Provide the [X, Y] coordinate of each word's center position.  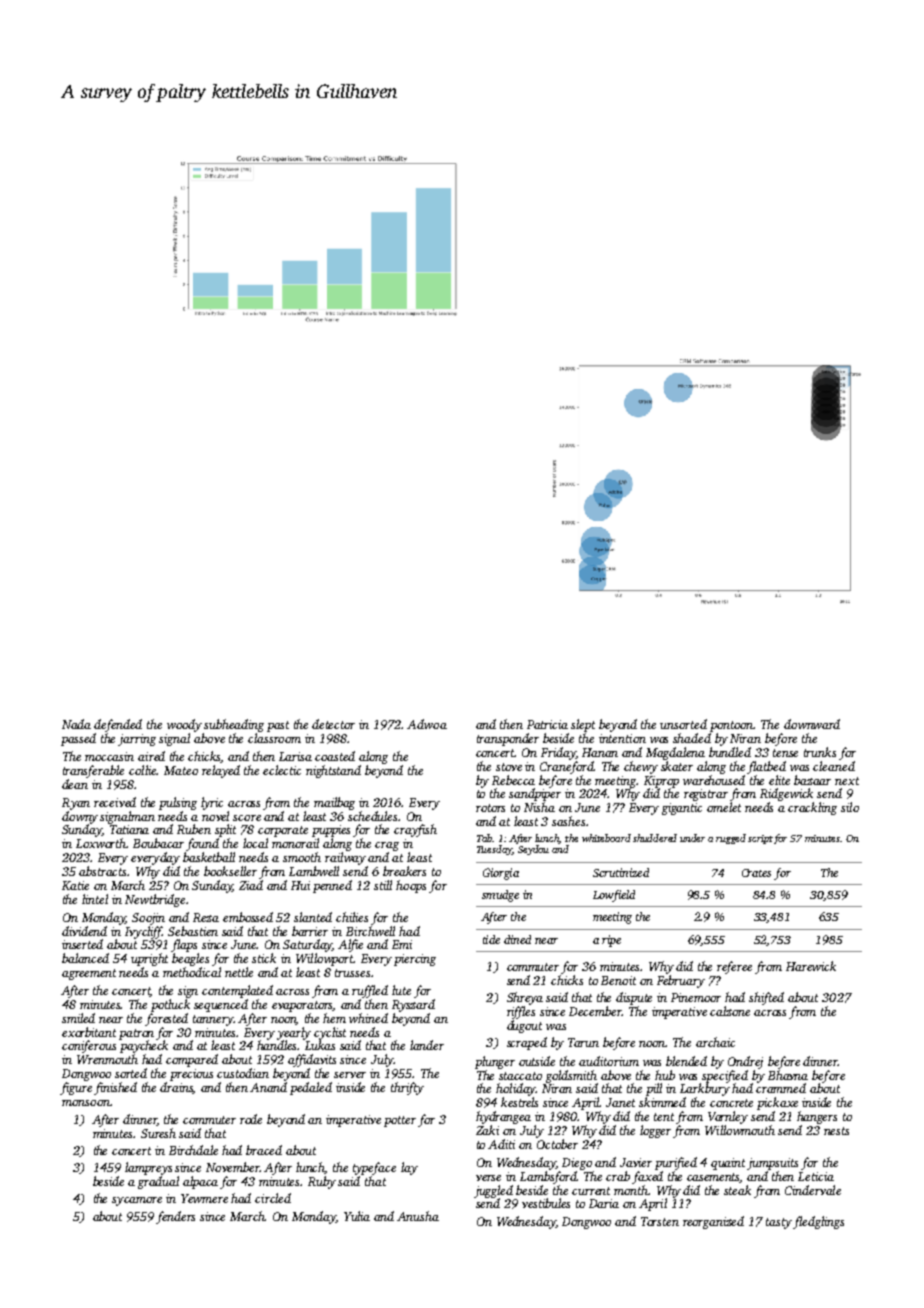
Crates [756, 873]
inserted [82, 944]
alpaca [200, 1182]
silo [850, 807]
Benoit [618, 980]
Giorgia [501, 874]
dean [75, 784]
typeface [374, 1168]
